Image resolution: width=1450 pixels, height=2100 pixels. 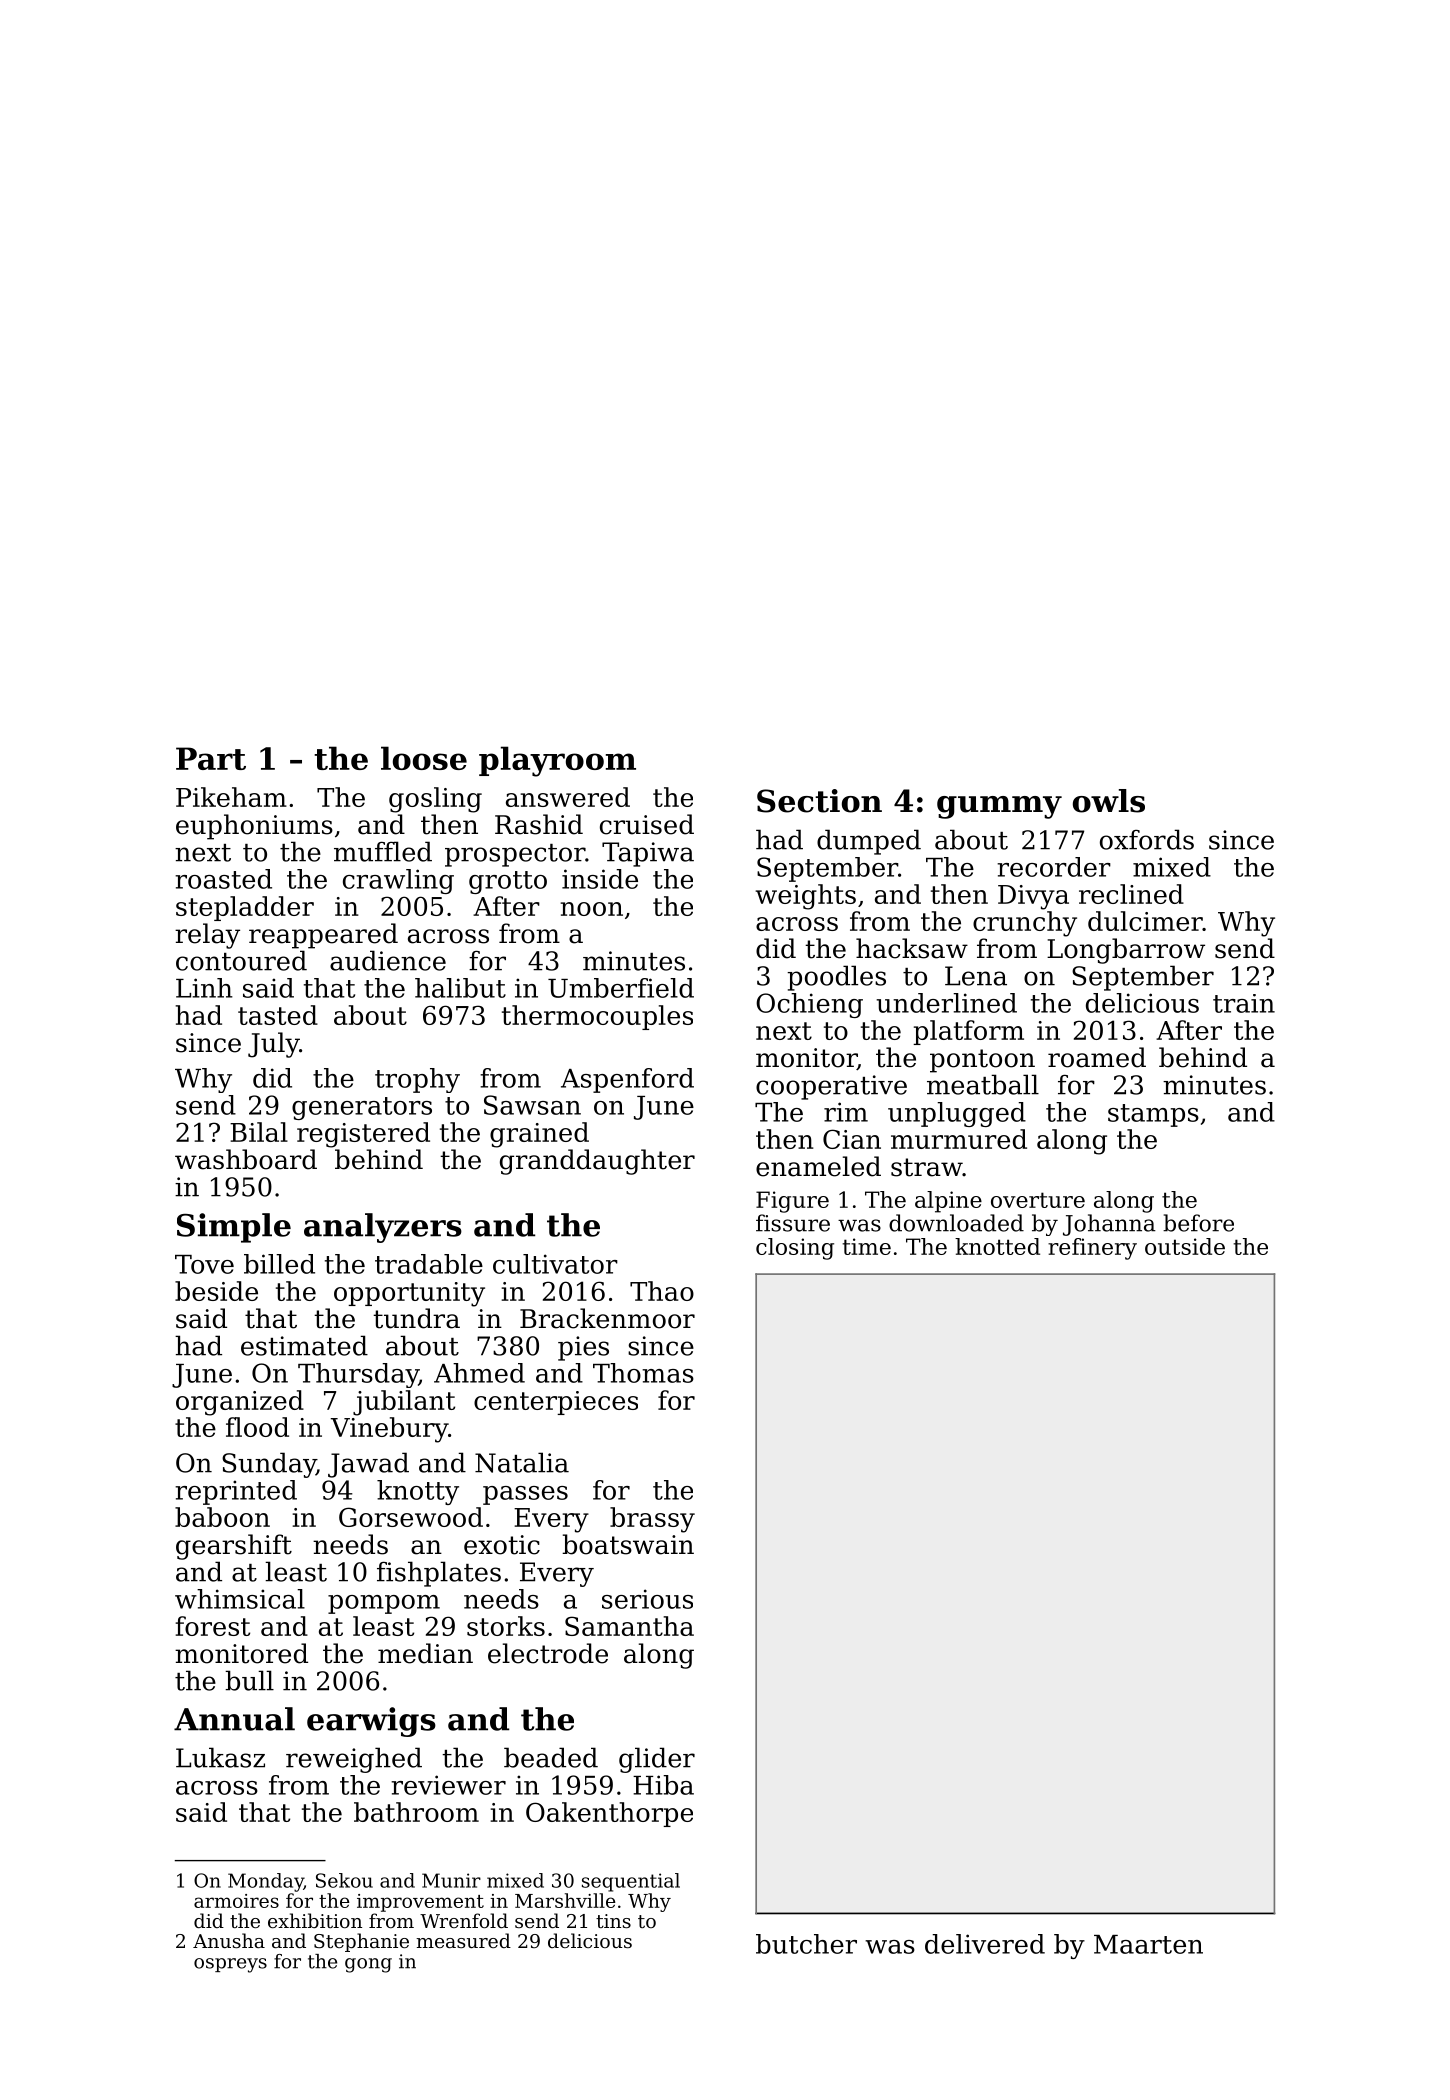 I want to click on roamed, so click(x=1097, y=1057).
